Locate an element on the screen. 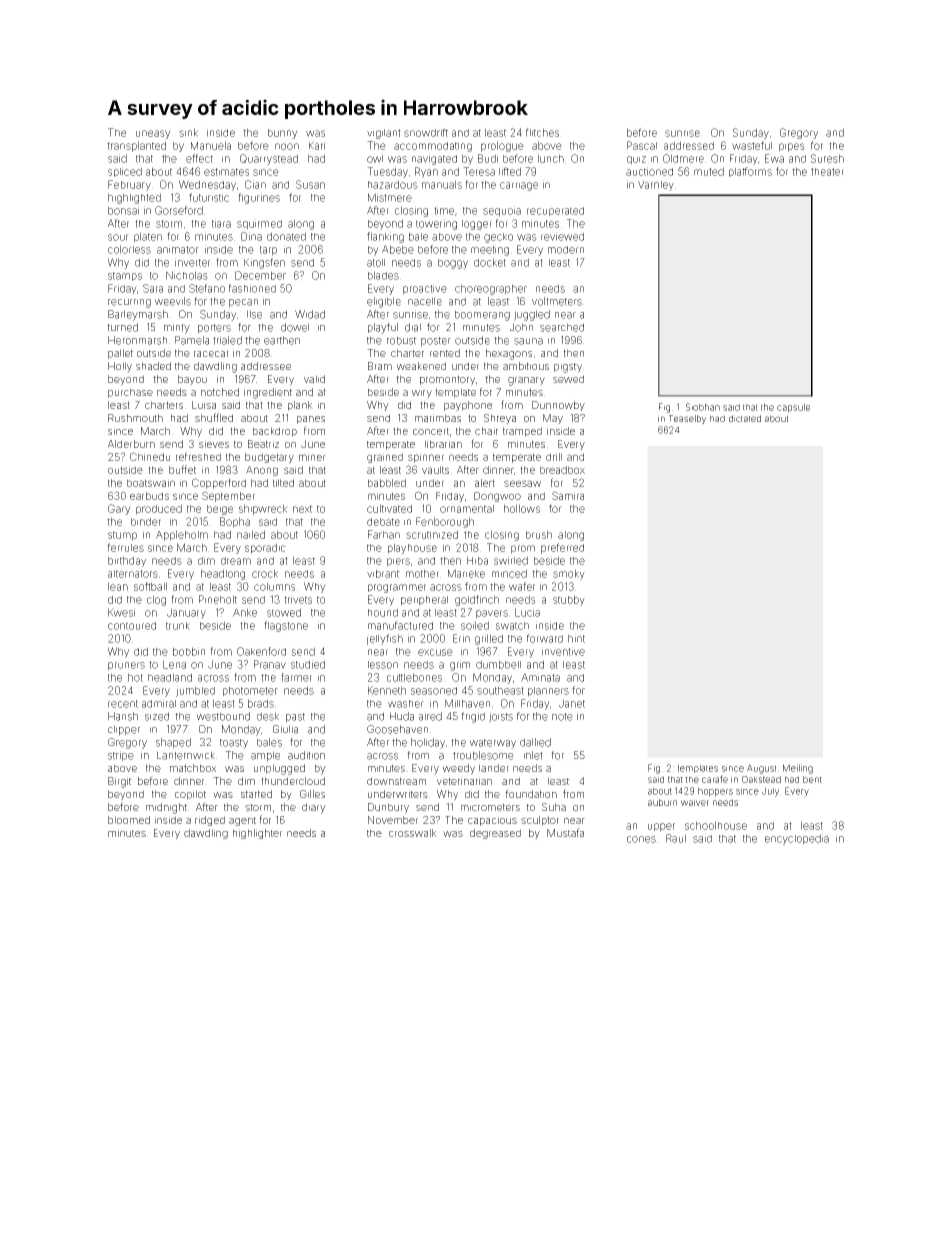 The width and height of the screenshot is (952, 1233). searched is located at coordinates (562, 327).
